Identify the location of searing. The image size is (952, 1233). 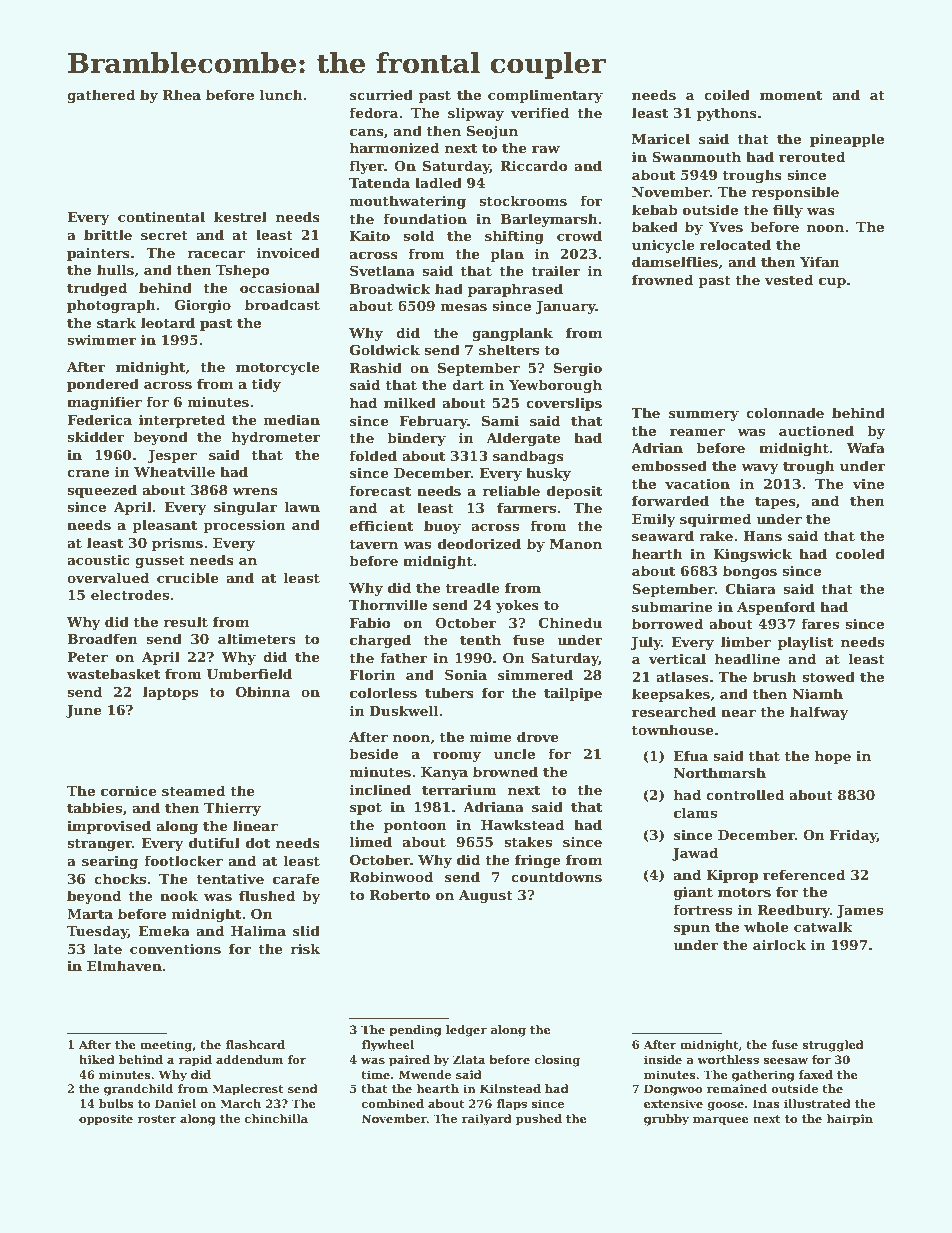
(110, 862).
